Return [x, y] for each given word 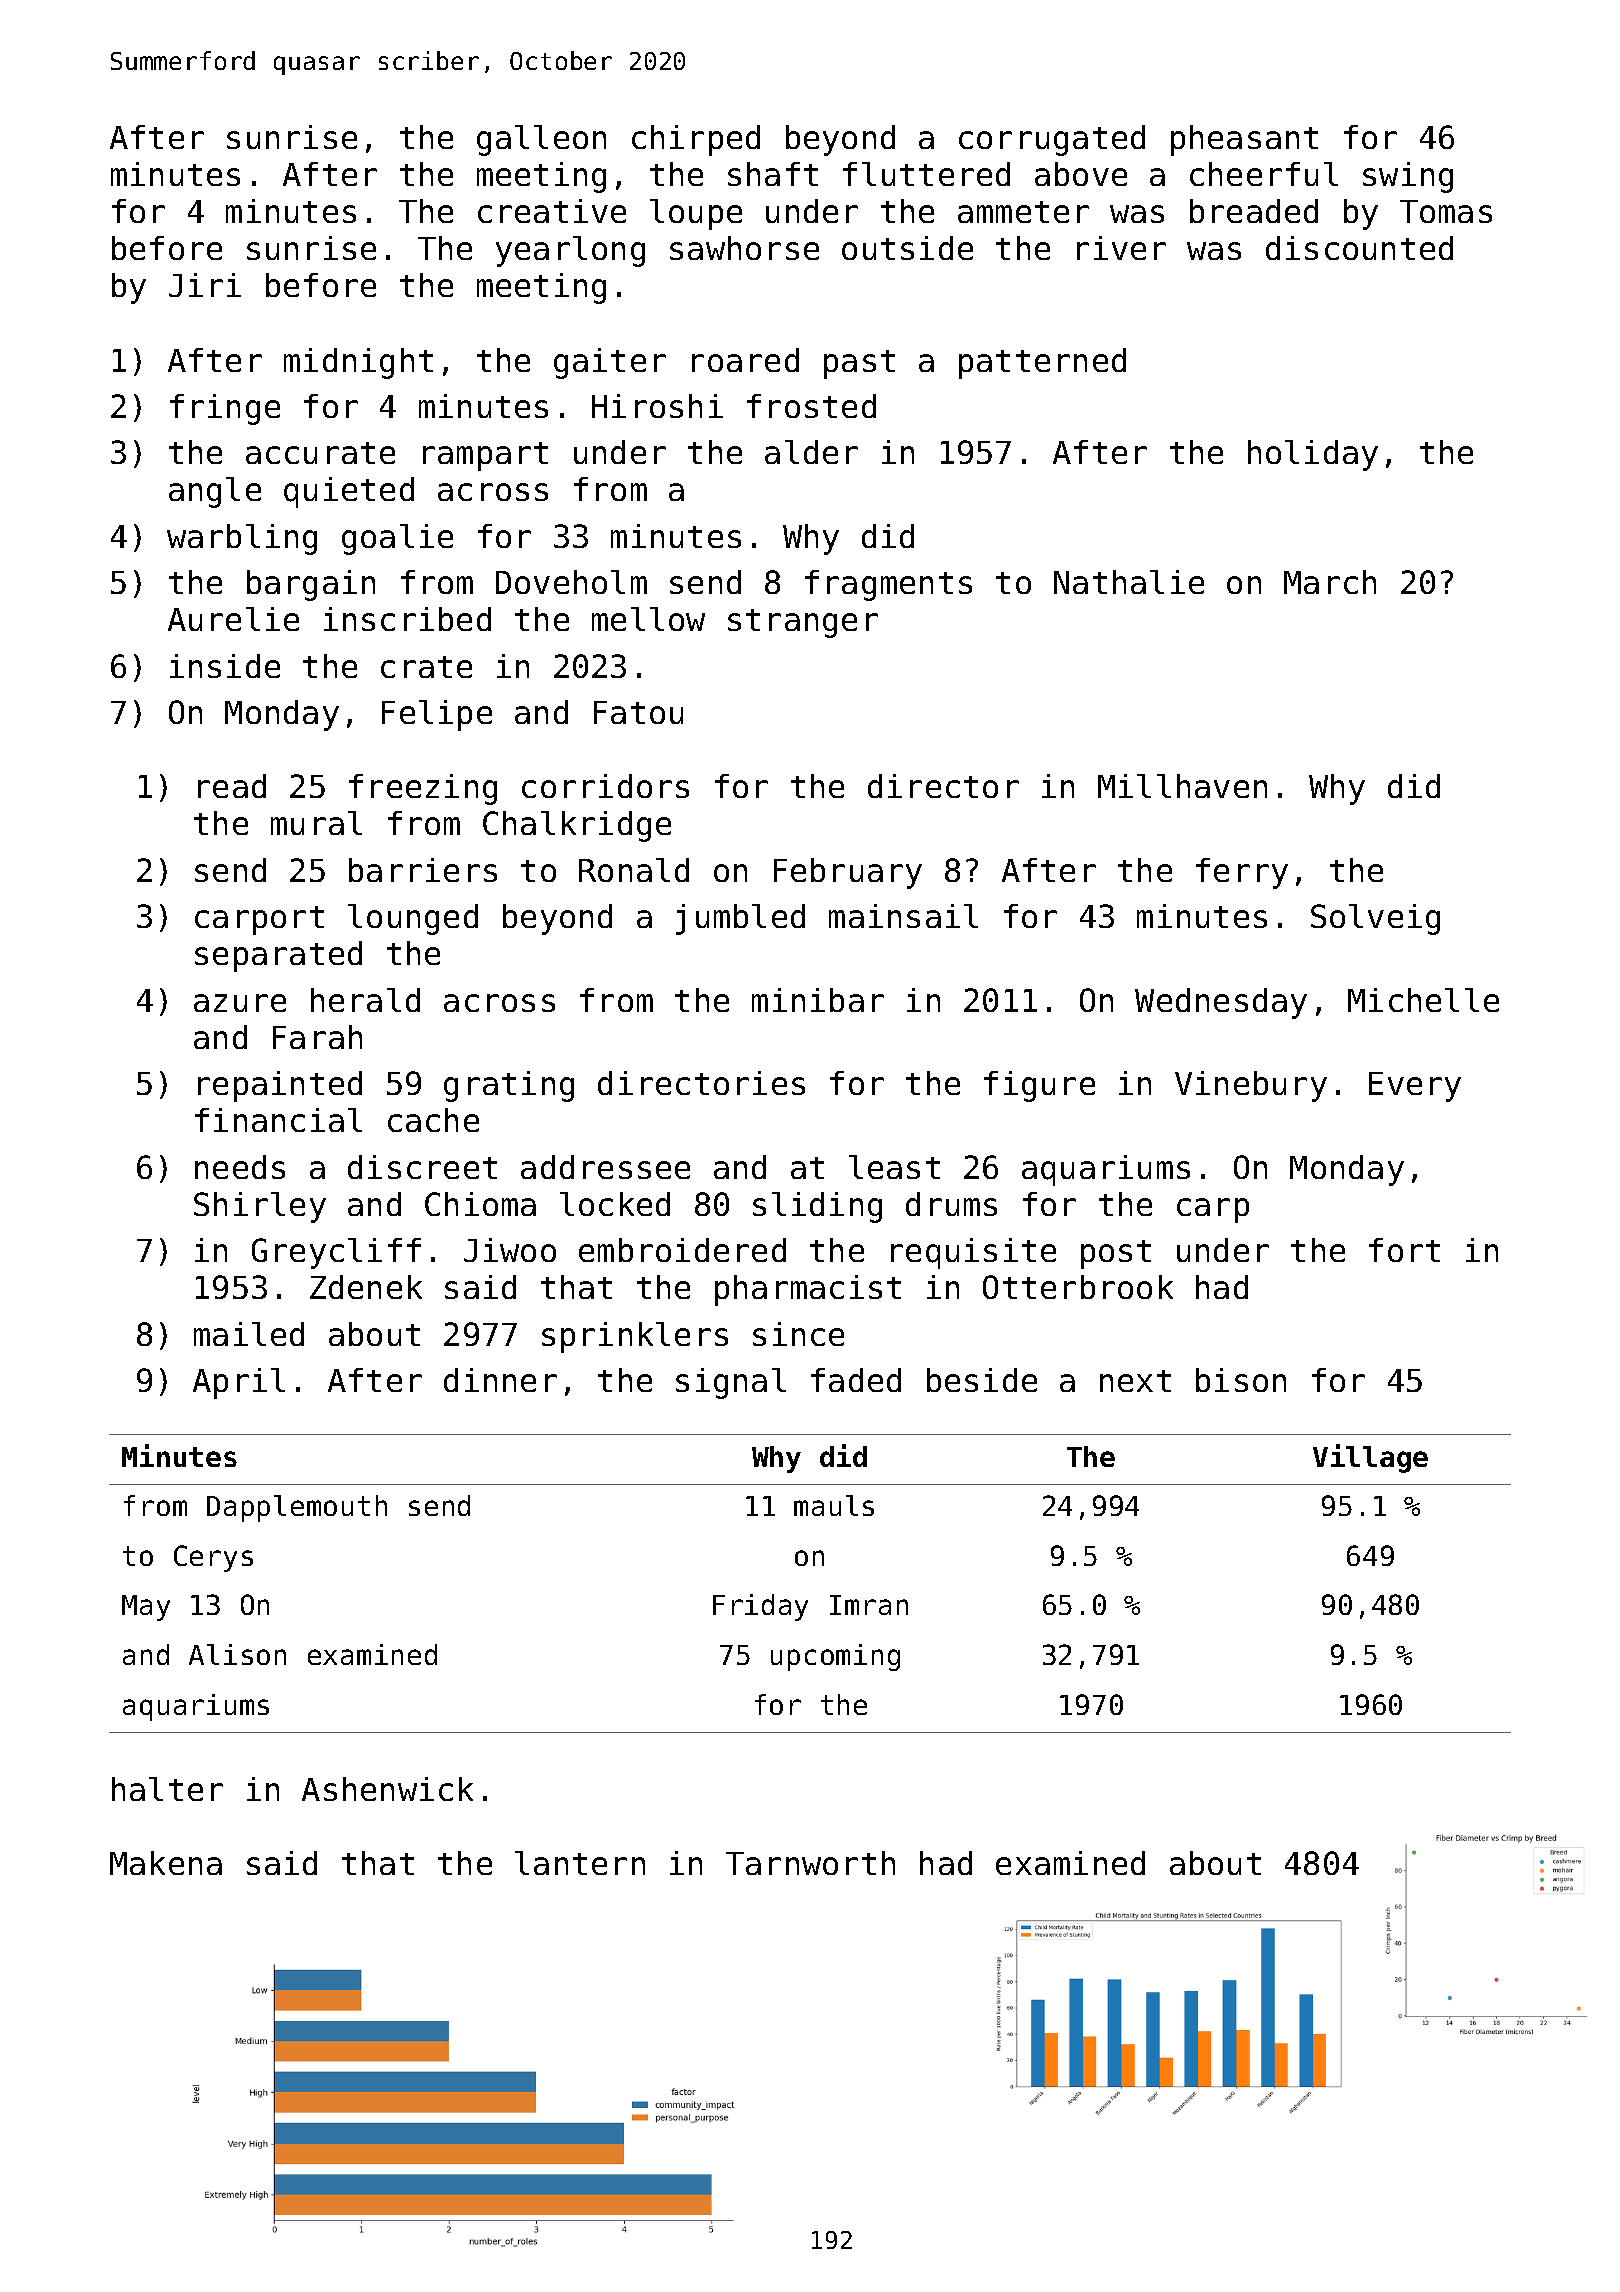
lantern [580, 1863]
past [859, 364]
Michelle [1423, 1000]
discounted [1359, 248]
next [1135, 1381]
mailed [249, 1334]
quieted [349, 492]
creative [552, 211]
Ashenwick [387, 1789]
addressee [605, 1167]
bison [1241, 1380]
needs [240, 1167]
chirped [696, 140]
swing [1408, 177]
